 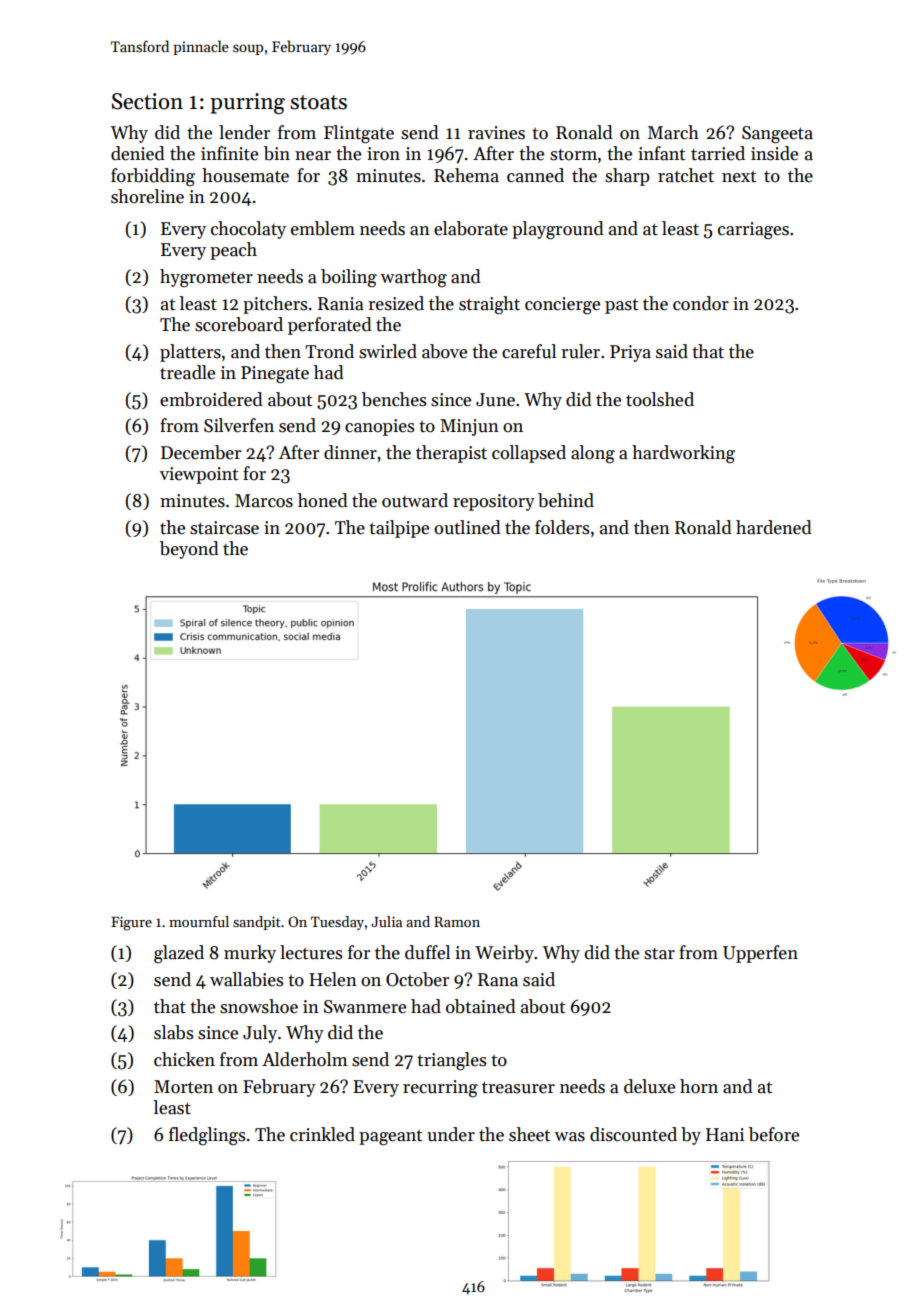 I want to click on stoats, so click(x=318, y=102).
